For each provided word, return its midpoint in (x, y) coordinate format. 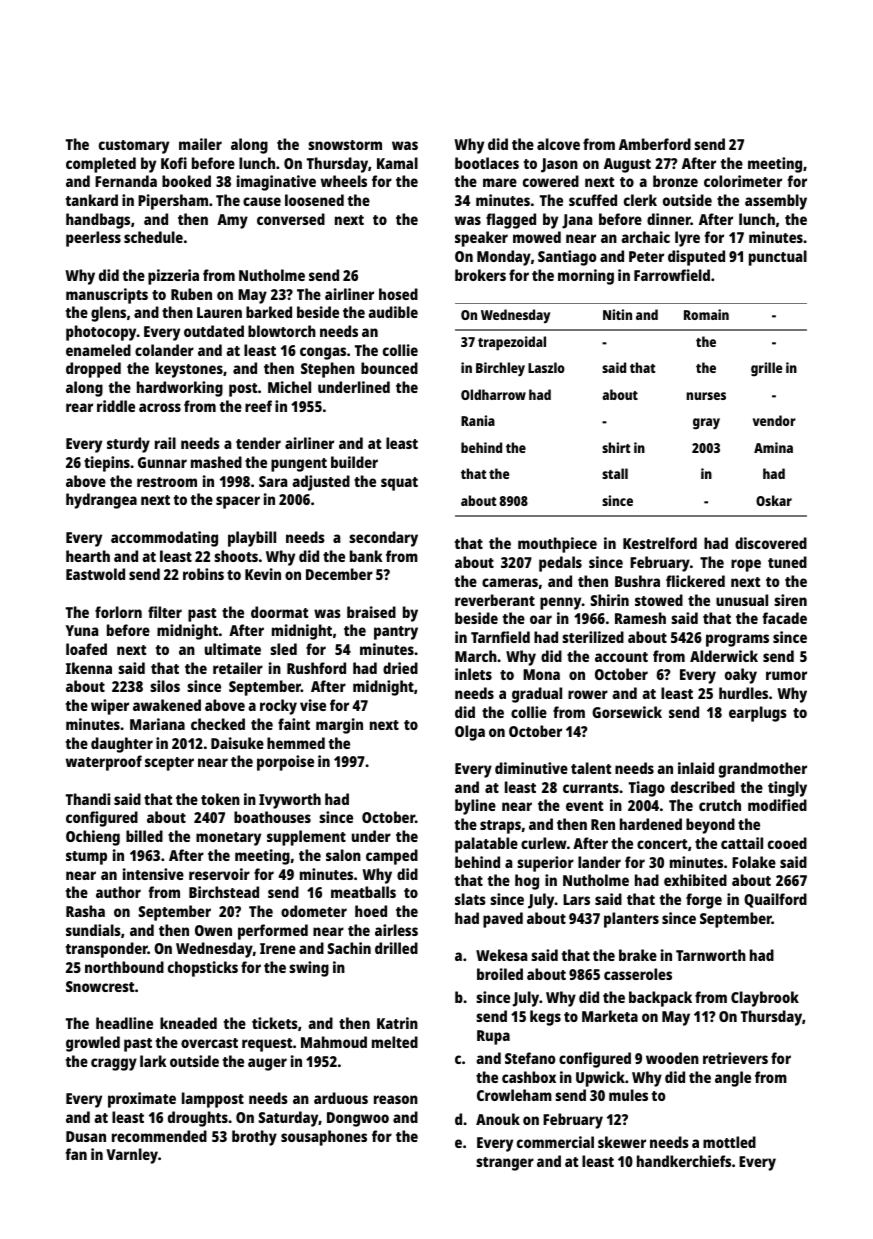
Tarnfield (500, 637)
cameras (510, 582)
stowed (659, 600)
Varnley (132, 1156)
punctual (778, 258)
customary (134, 147)
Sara (273, 481)
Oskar (774, 500)
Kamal (397, 163)
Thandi (88, 799)
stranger (505, 1164)
